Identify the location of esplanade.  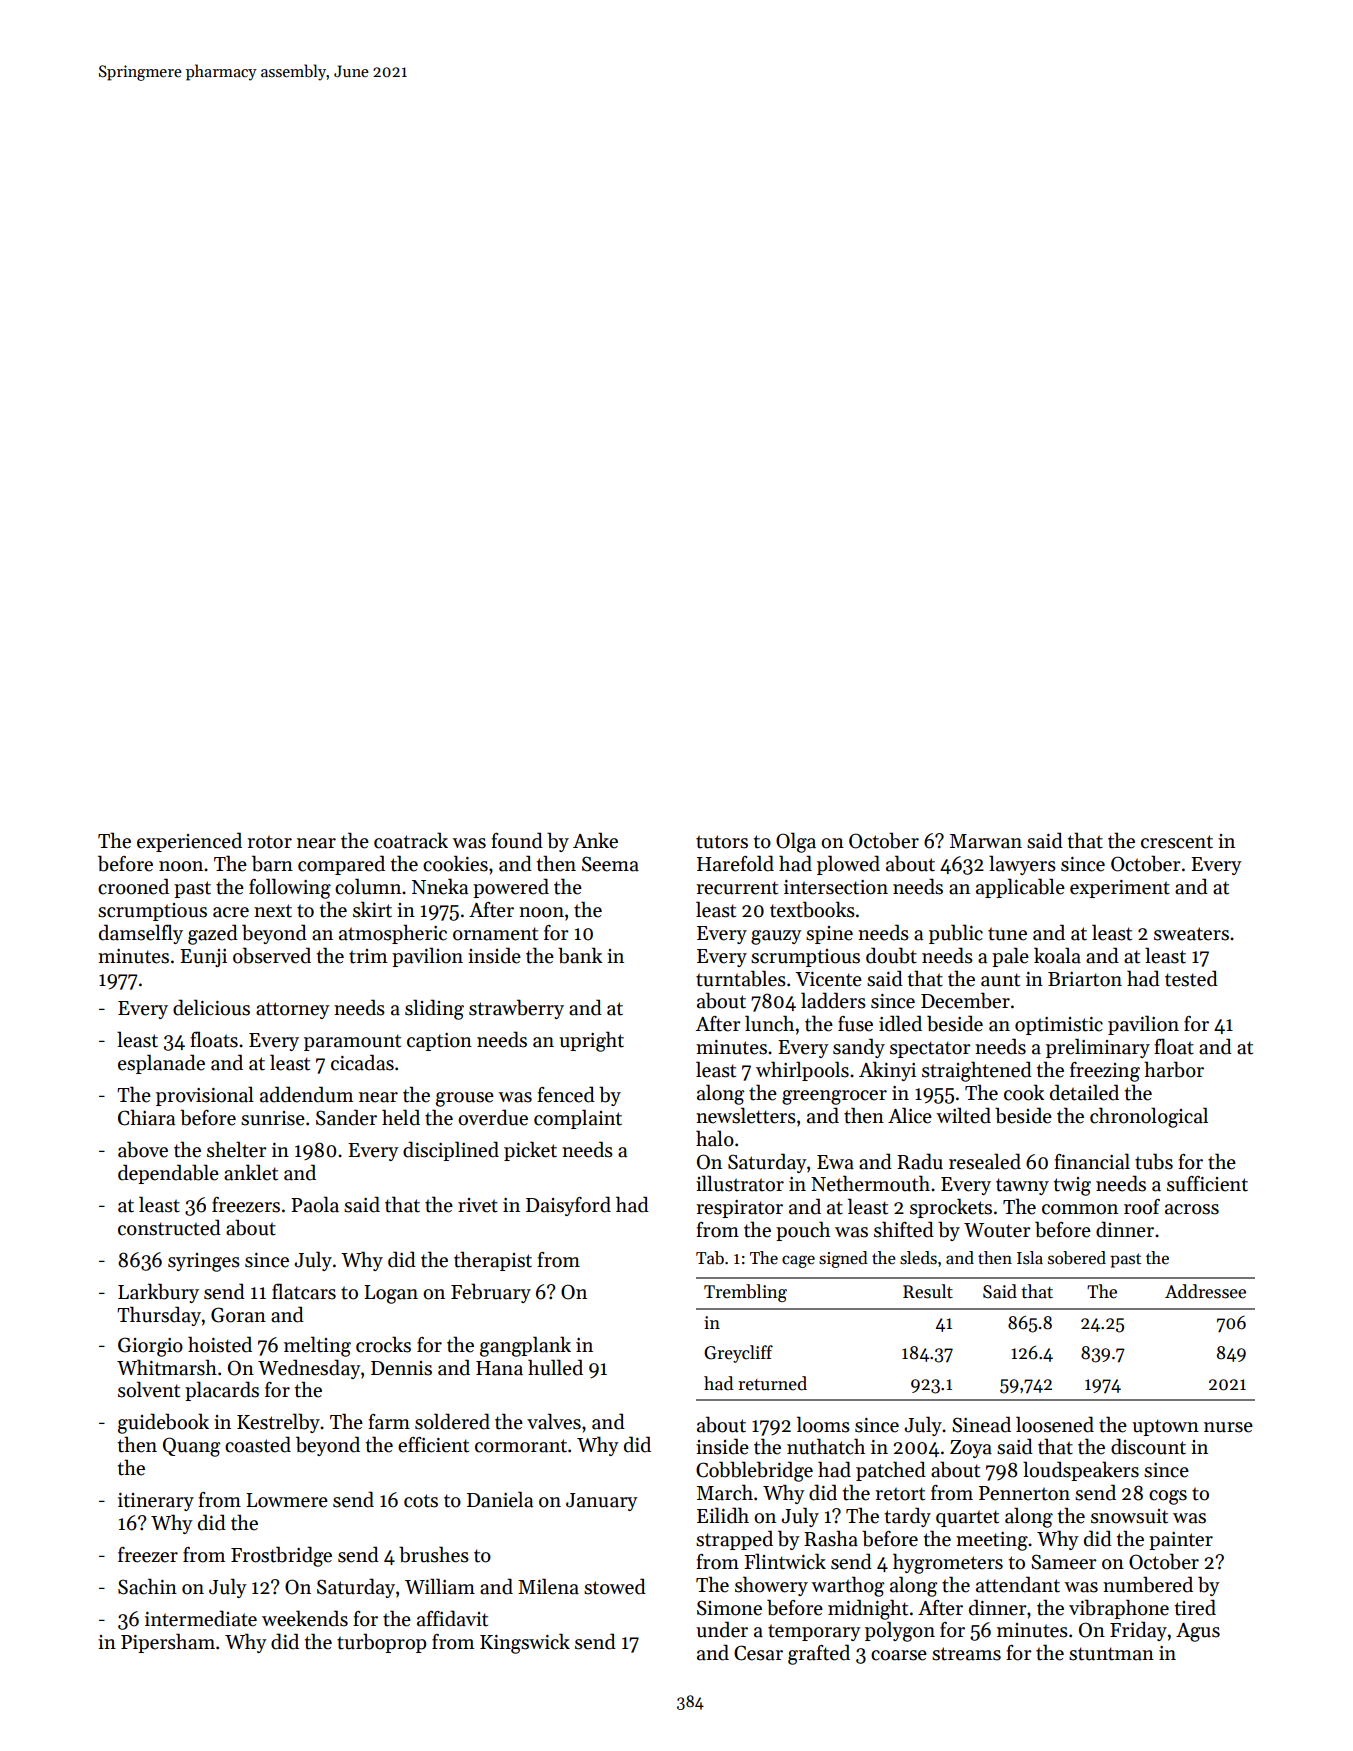
(161, 1064).
